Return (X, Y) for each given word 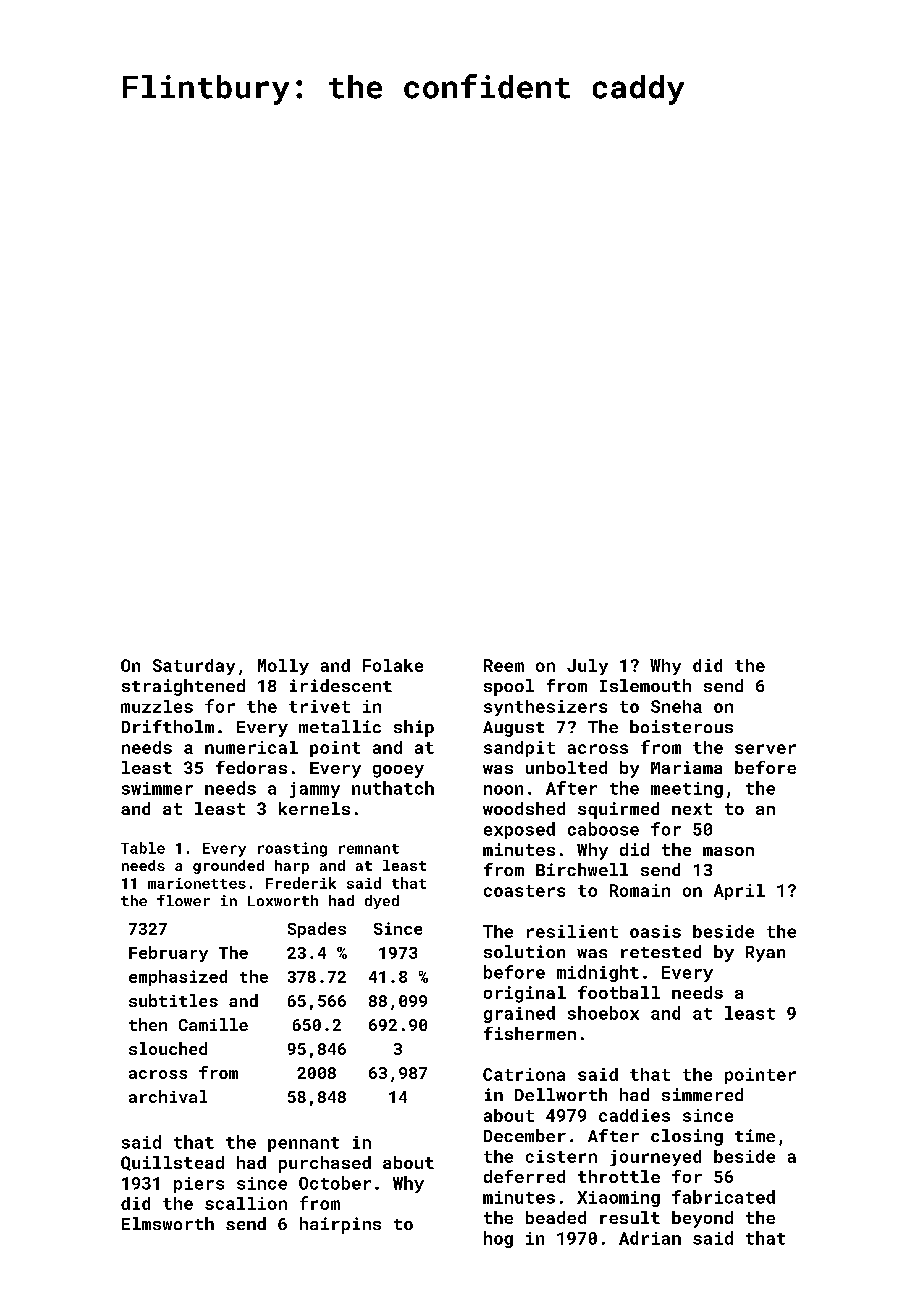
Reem (504, 665)
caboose (603, 829)
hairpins (340, 1225)
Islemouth (645, 685)
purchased (325, 1164)
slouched (168, 1048)
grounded (228, 867)
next (692, 809)
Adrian (650, 1238)
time (755, 1135)
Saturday (194, 667)
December (525, 1135)
